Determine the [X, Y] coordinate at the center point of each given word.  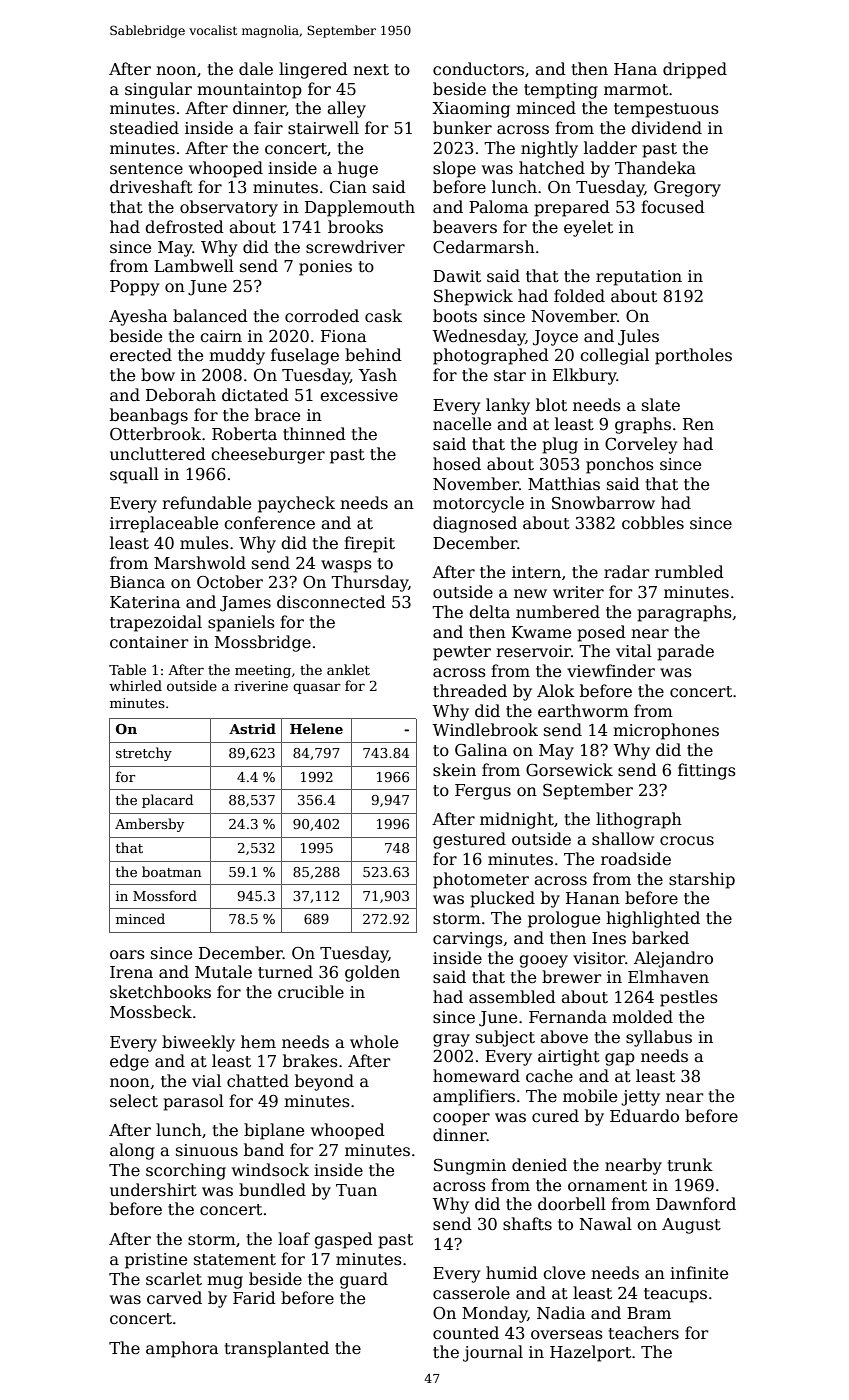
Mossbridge [263, 643]
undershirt [153, 1190]
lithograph [639, 820]
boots [455, 316]
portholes [693, 356]
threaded [470, 691]
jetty [640, 1098]
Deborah [181, 395]
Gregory [687, 189]
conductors [478, 69]
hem [258, 1041]
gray [451, 1040]
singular [158, 90]
